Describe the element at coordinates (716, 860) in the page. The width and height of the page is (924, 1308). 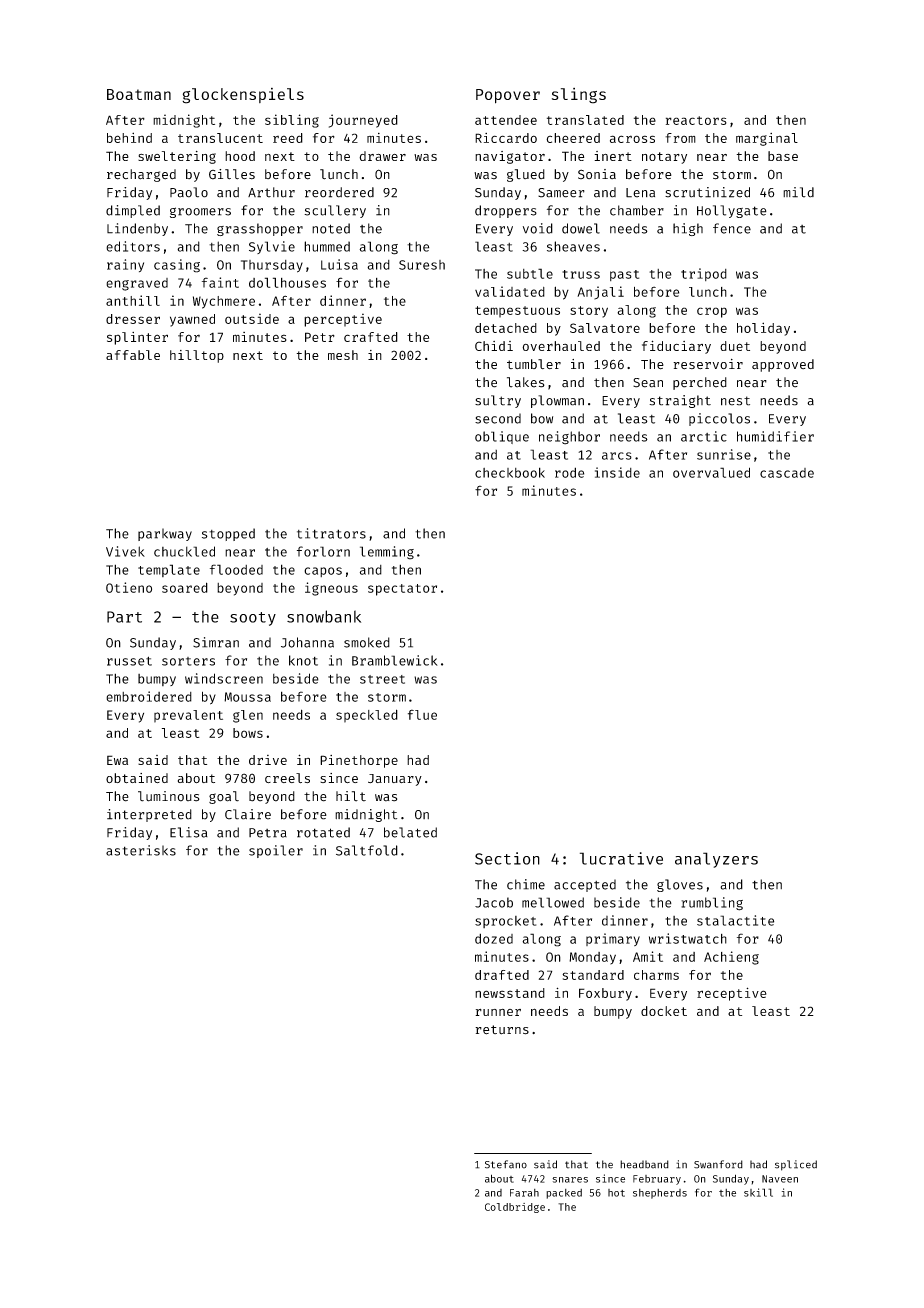
I see `analyzers` at that location.
